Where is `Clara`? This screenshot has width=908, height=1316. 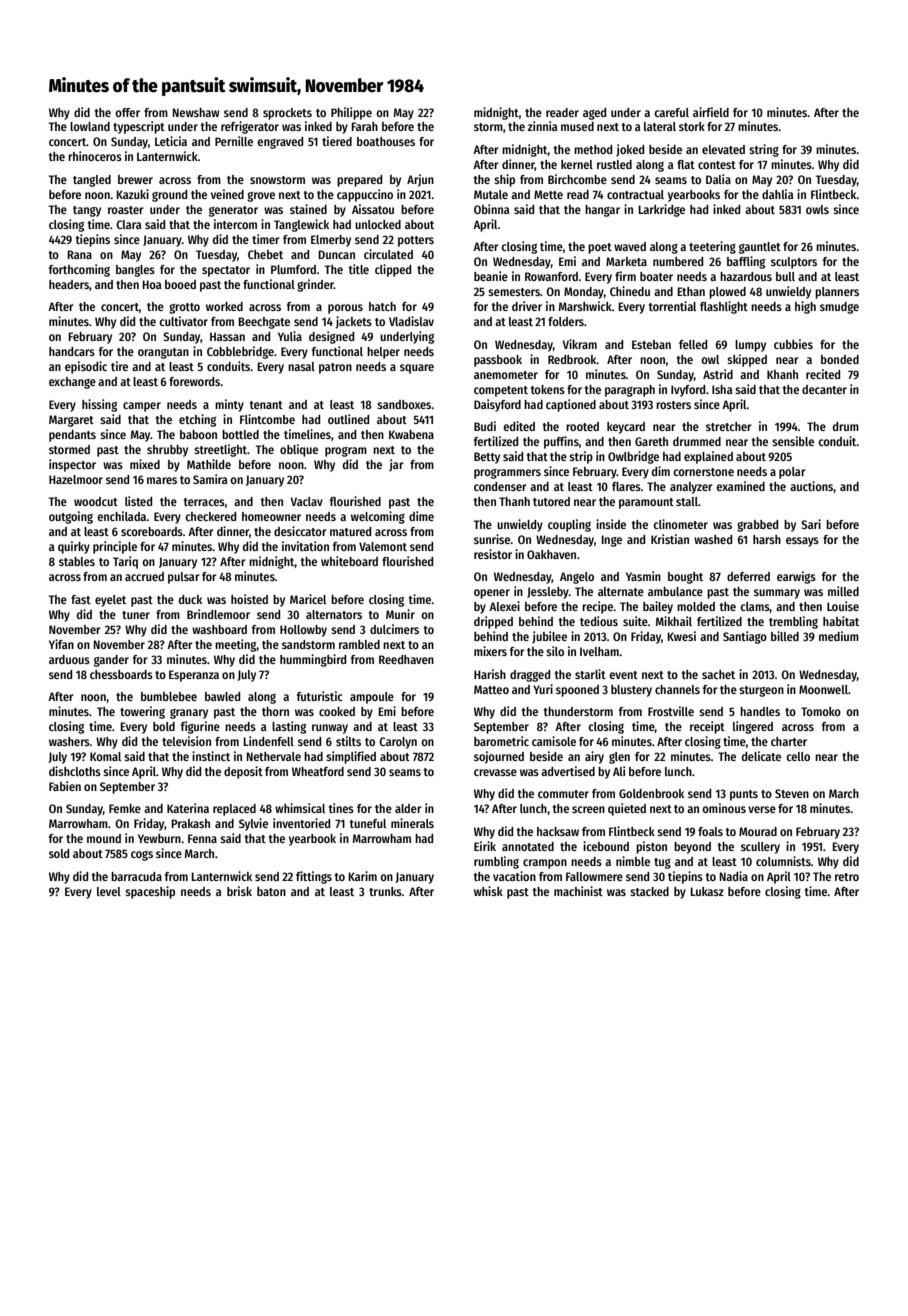 Clara is located at coordinates (129, 224).
